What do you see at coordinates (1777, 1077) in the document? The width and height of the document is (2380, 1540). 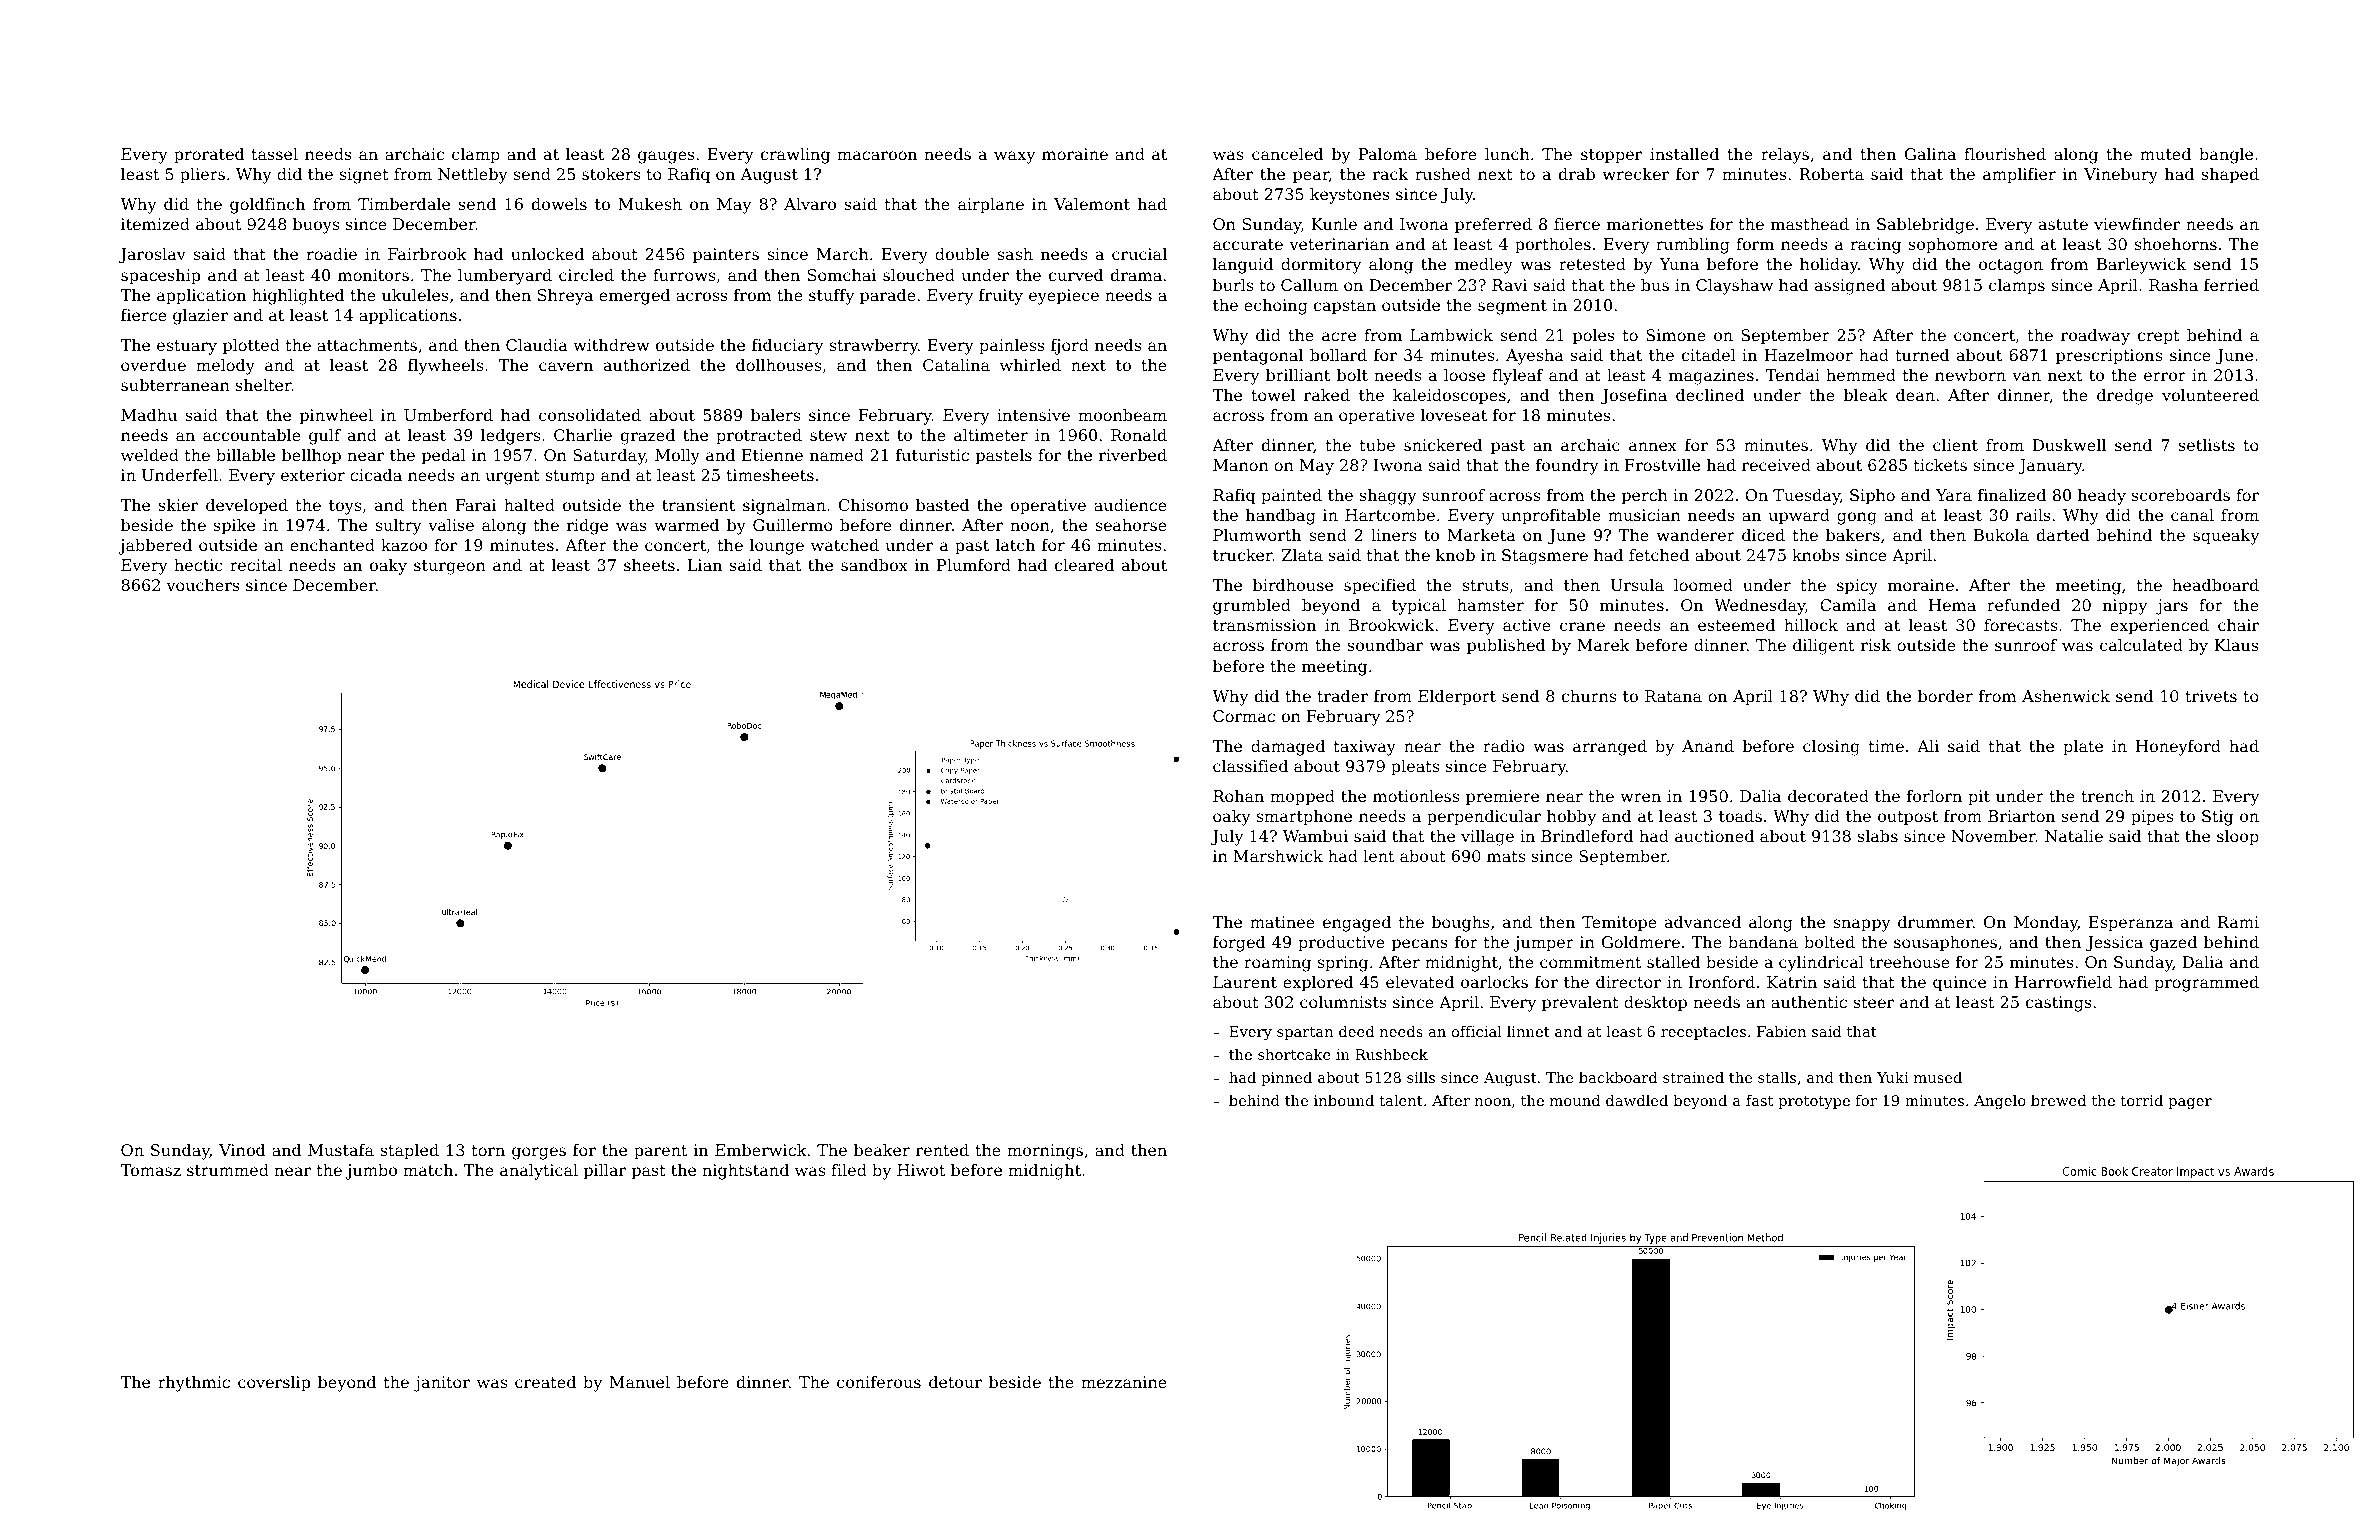 I see `stalls` at bounding box center [1777, 1077].
